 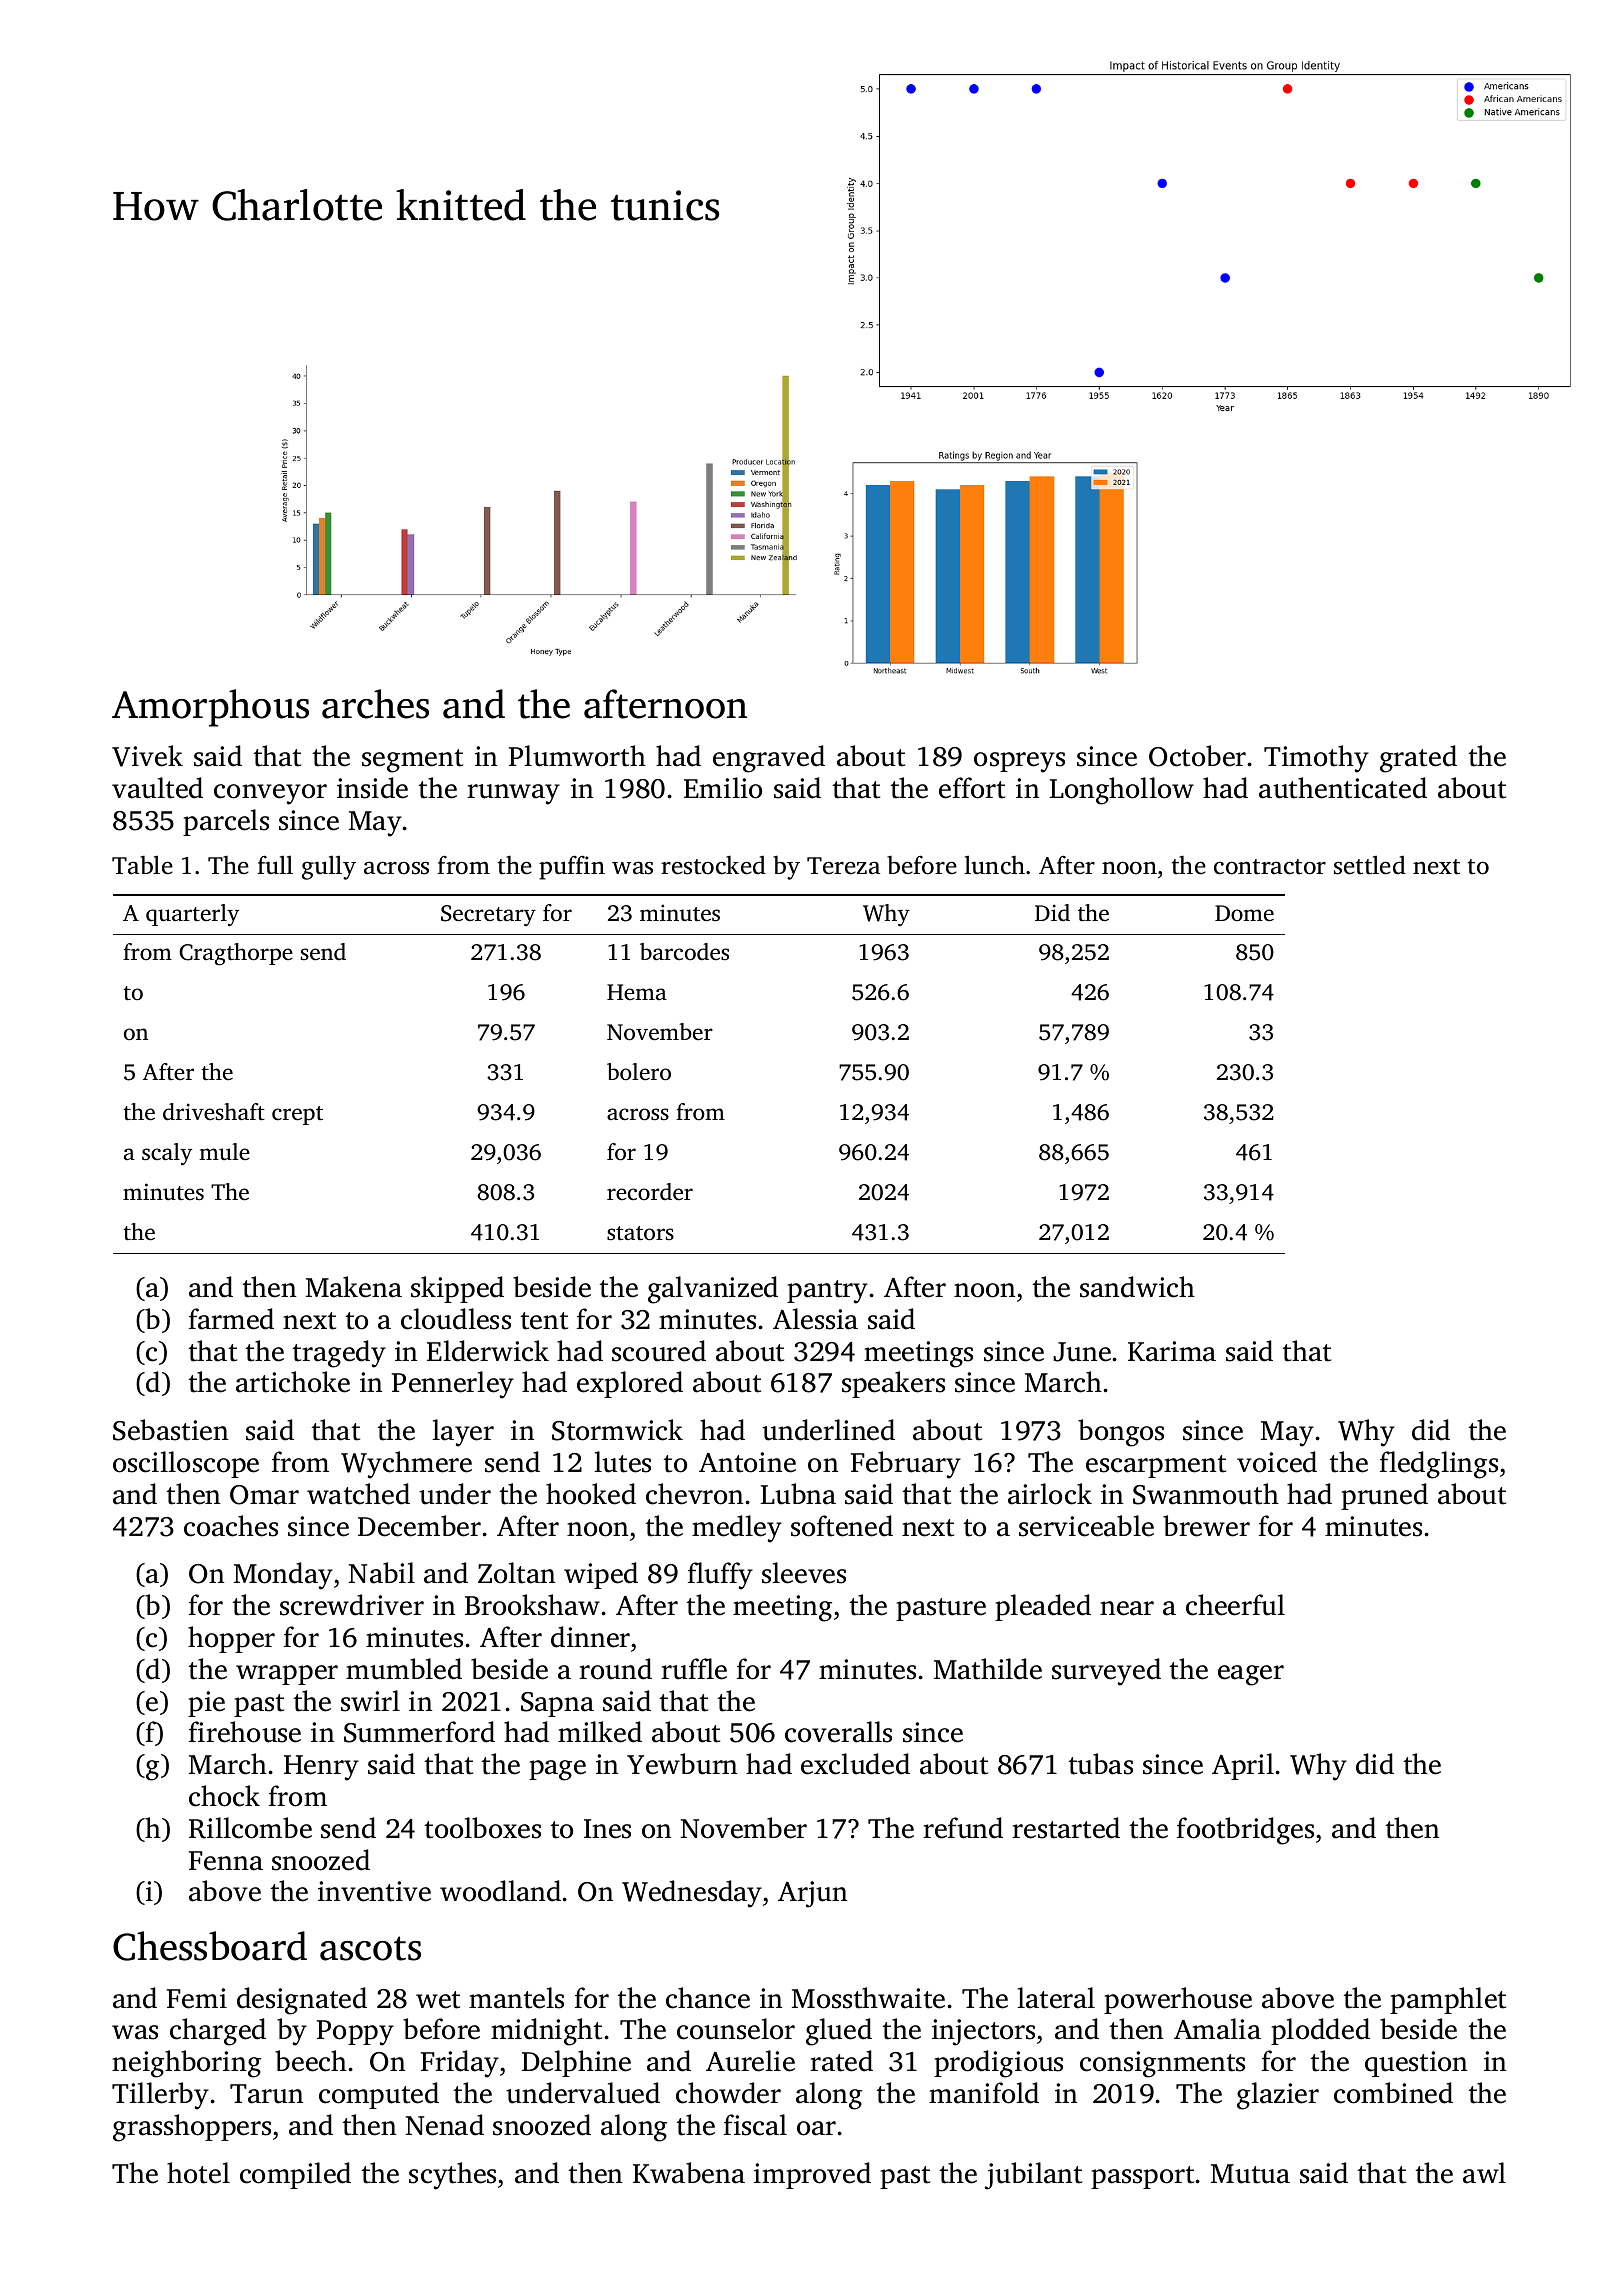 What do you see at coordinates (270, 794) in the document?
I see `conveyor` at bounding box center [270, 794].
